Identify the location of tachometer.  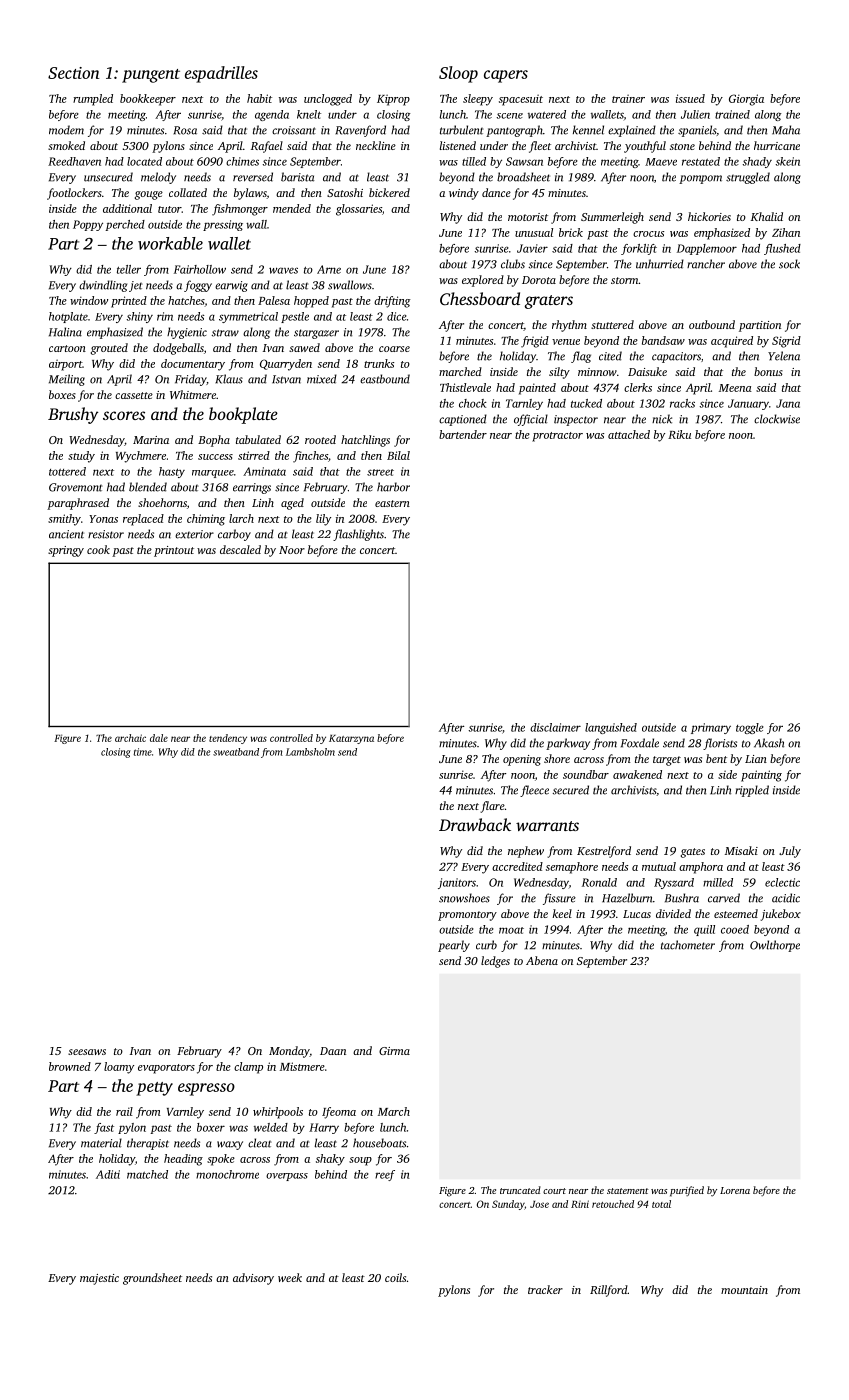
(688, 945).
